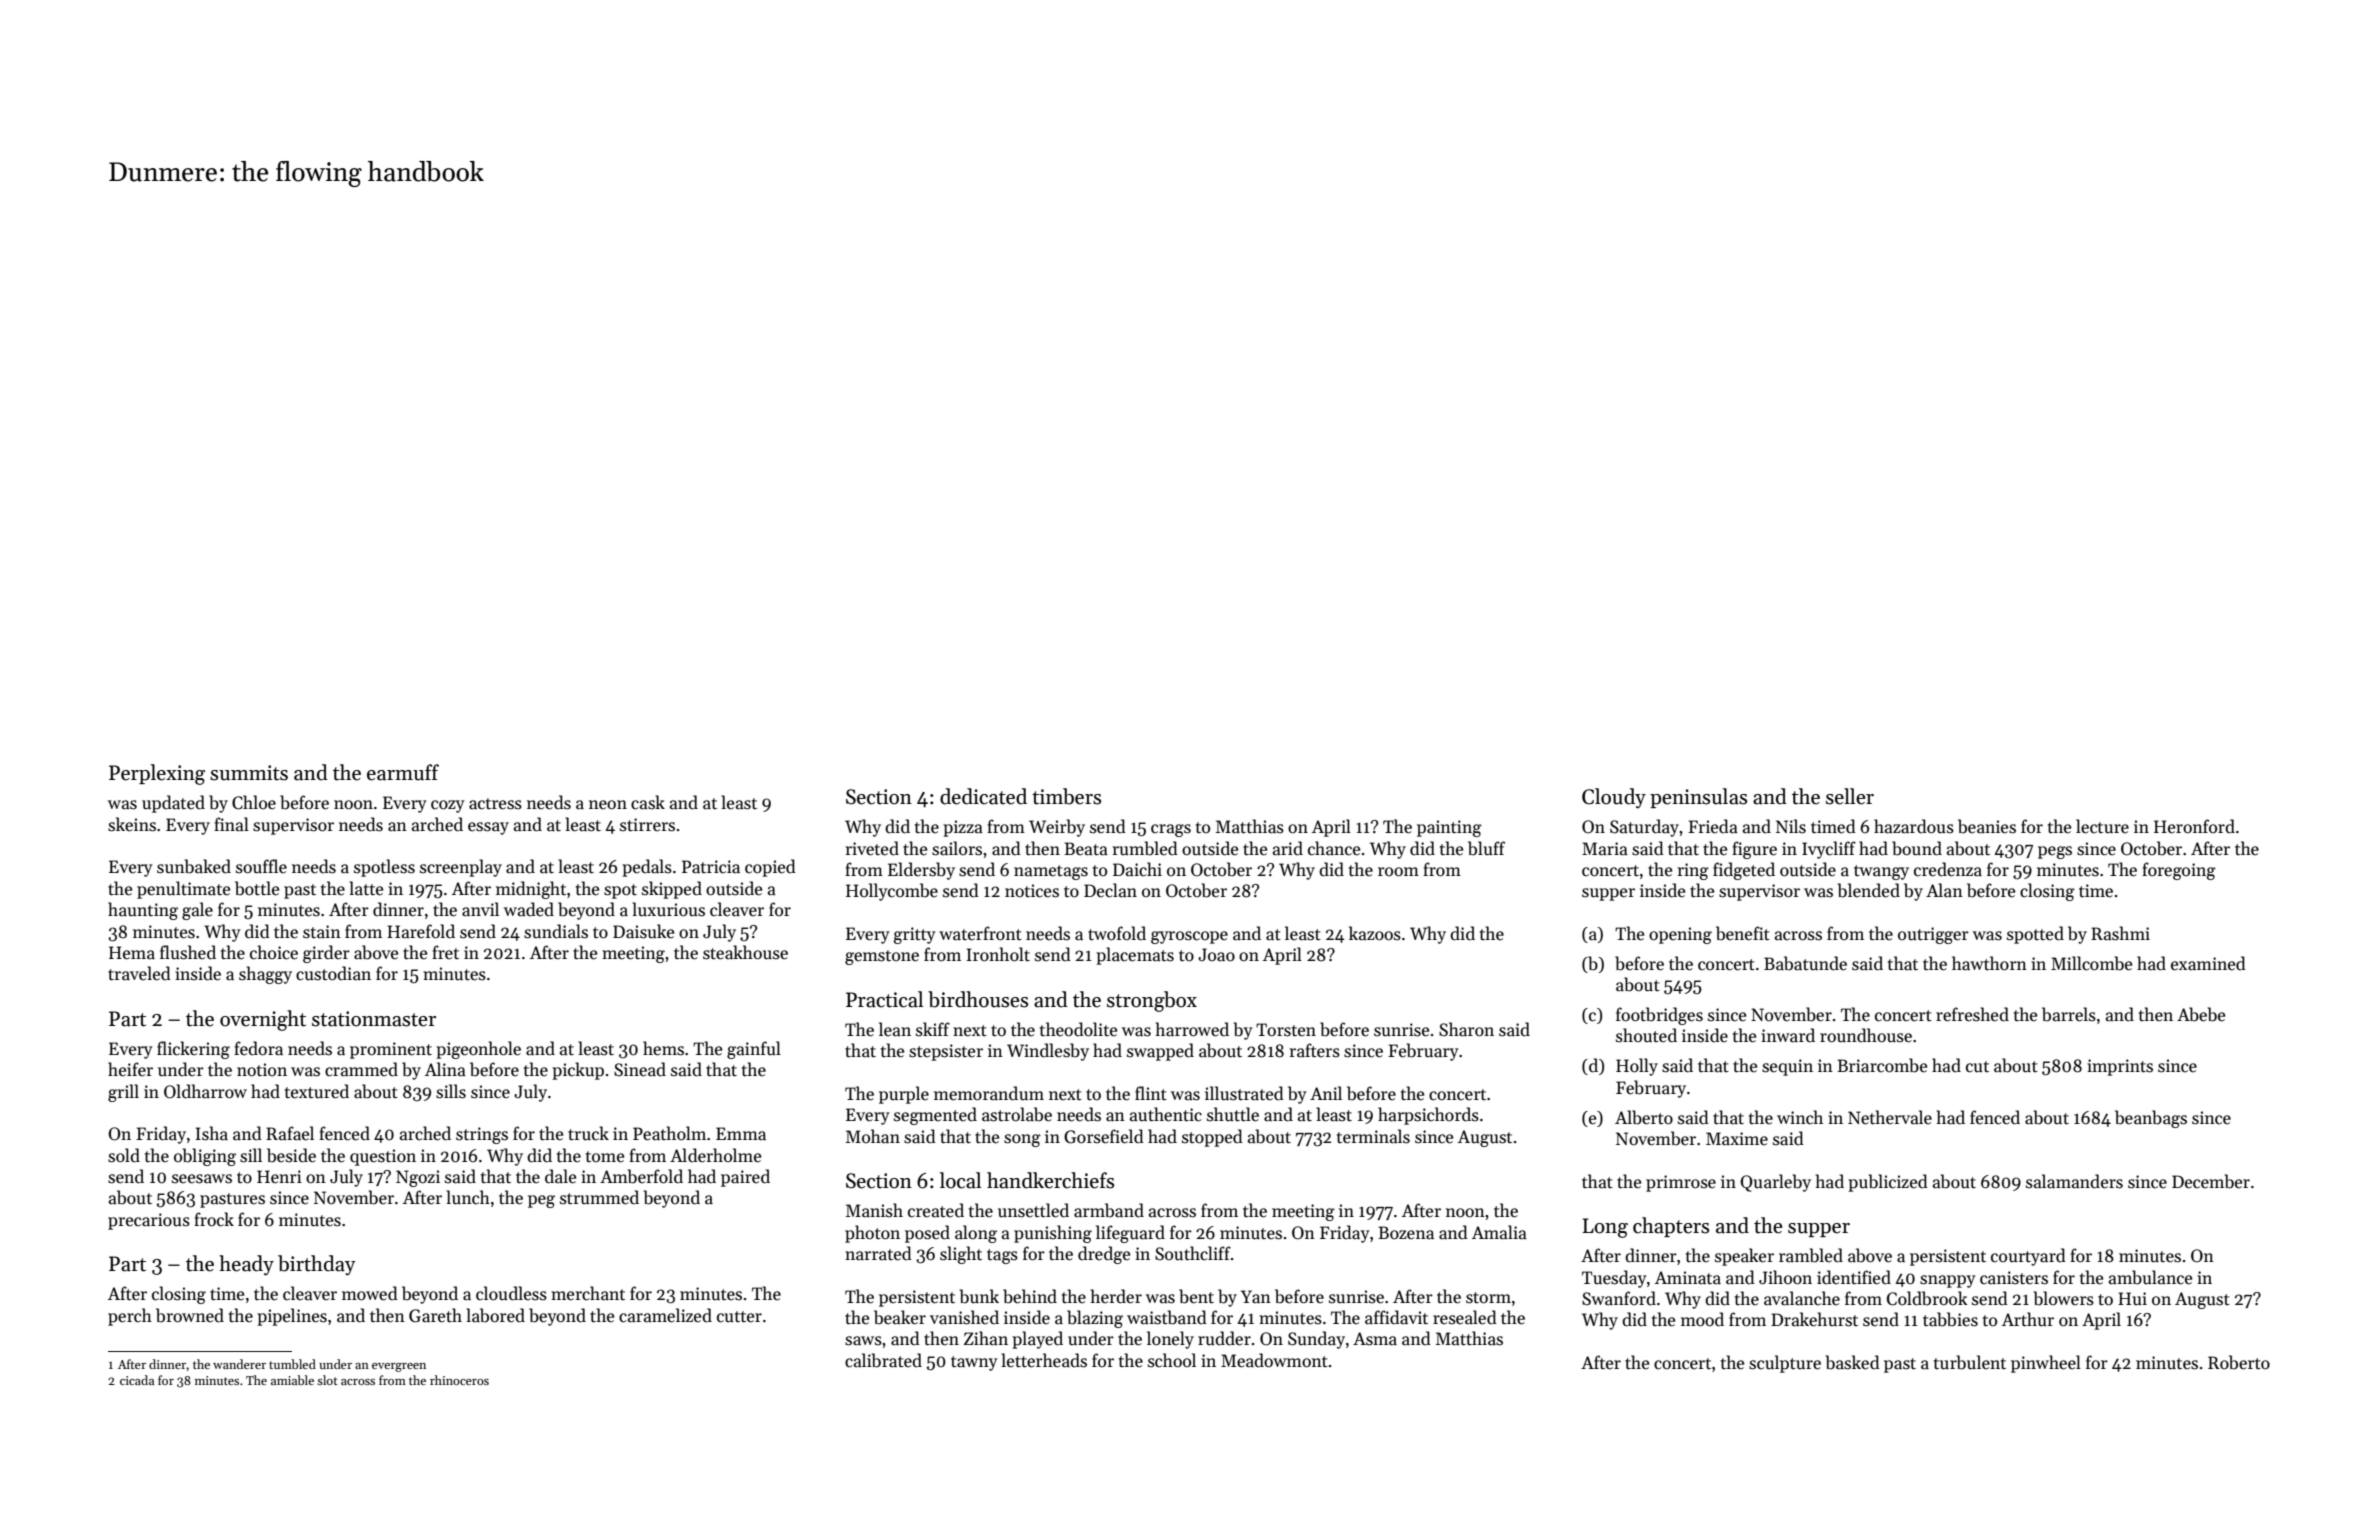 Image resolution: width=2380 pixels, height=1540 pixels. I want to click on hawthorn, so click(1989, 963).
